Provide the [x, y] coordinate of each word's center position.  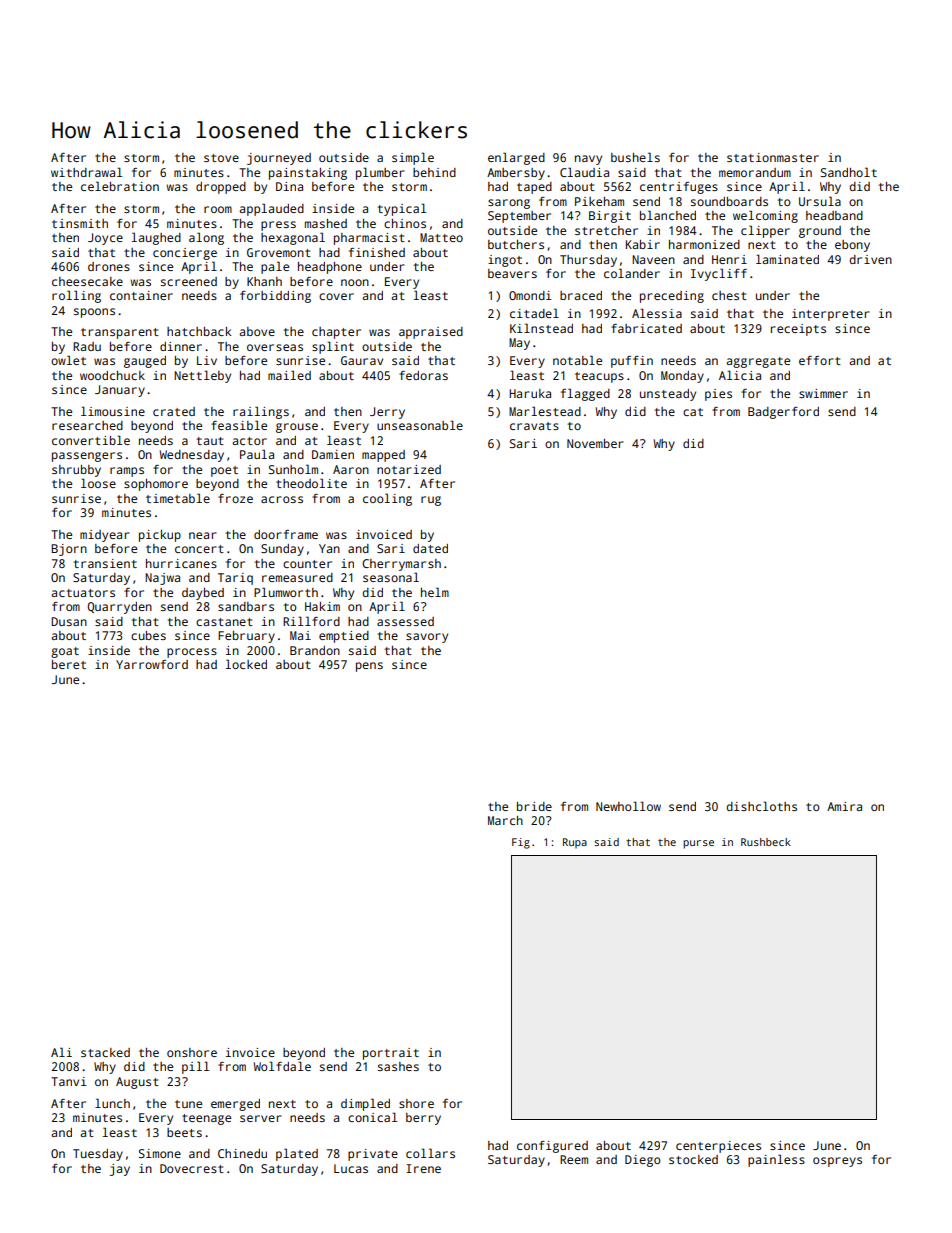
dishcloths [761, 806]
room [218, 209]
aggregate [758, 362]
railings [261, 412]
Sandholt [849, 172]
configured [552, 1147]
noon [355, 282]
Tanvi [69, 1081]
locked [246, 664]
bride [534, 806]
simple [413, 158]
